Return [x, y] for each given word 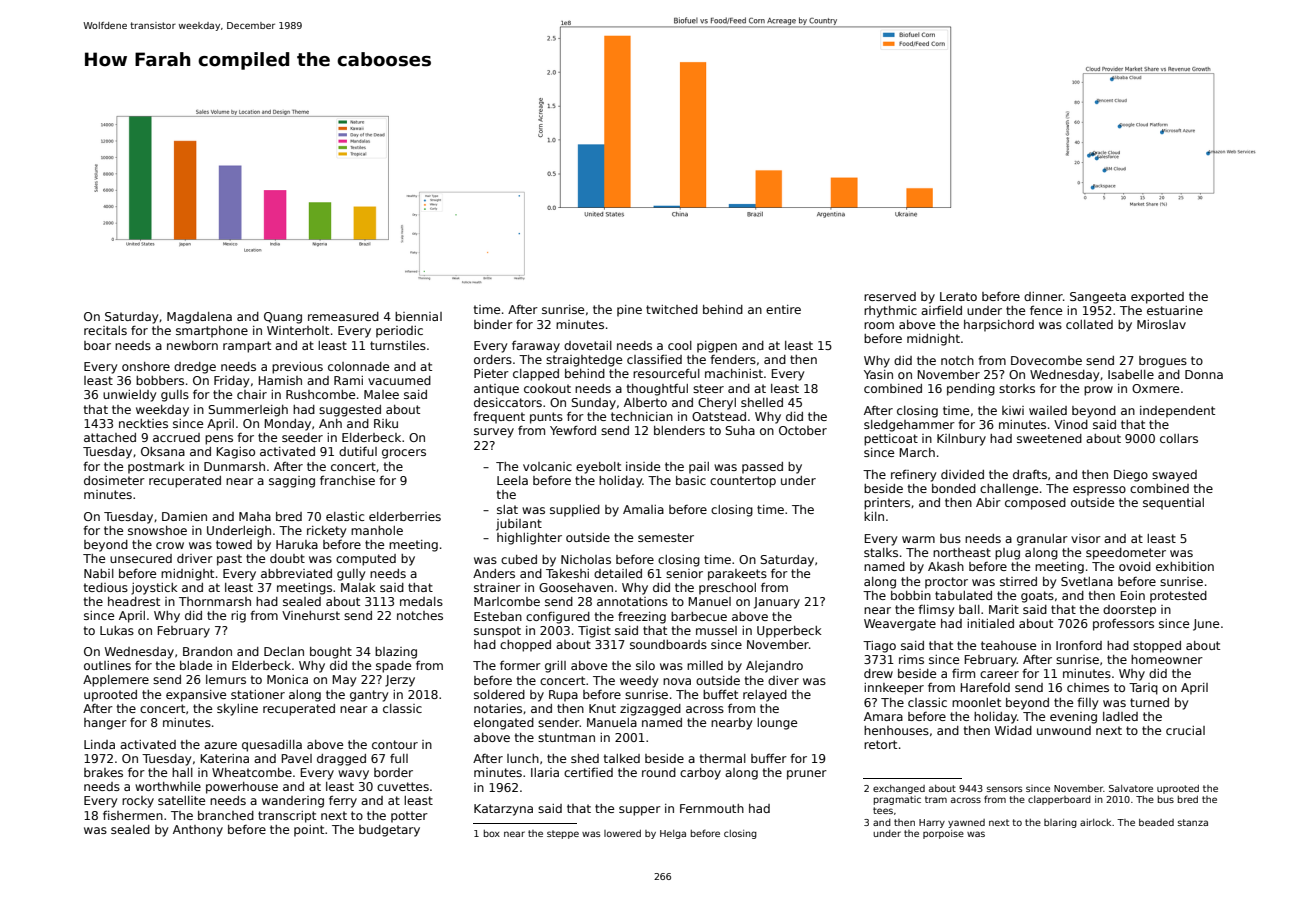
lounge [777, 724]
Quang [283, 318]
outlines [107, 665]
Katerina [225, 758]
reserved [890, 296]
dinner [1043, 296]
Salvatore [1131, 788]
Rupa [563, 696]
